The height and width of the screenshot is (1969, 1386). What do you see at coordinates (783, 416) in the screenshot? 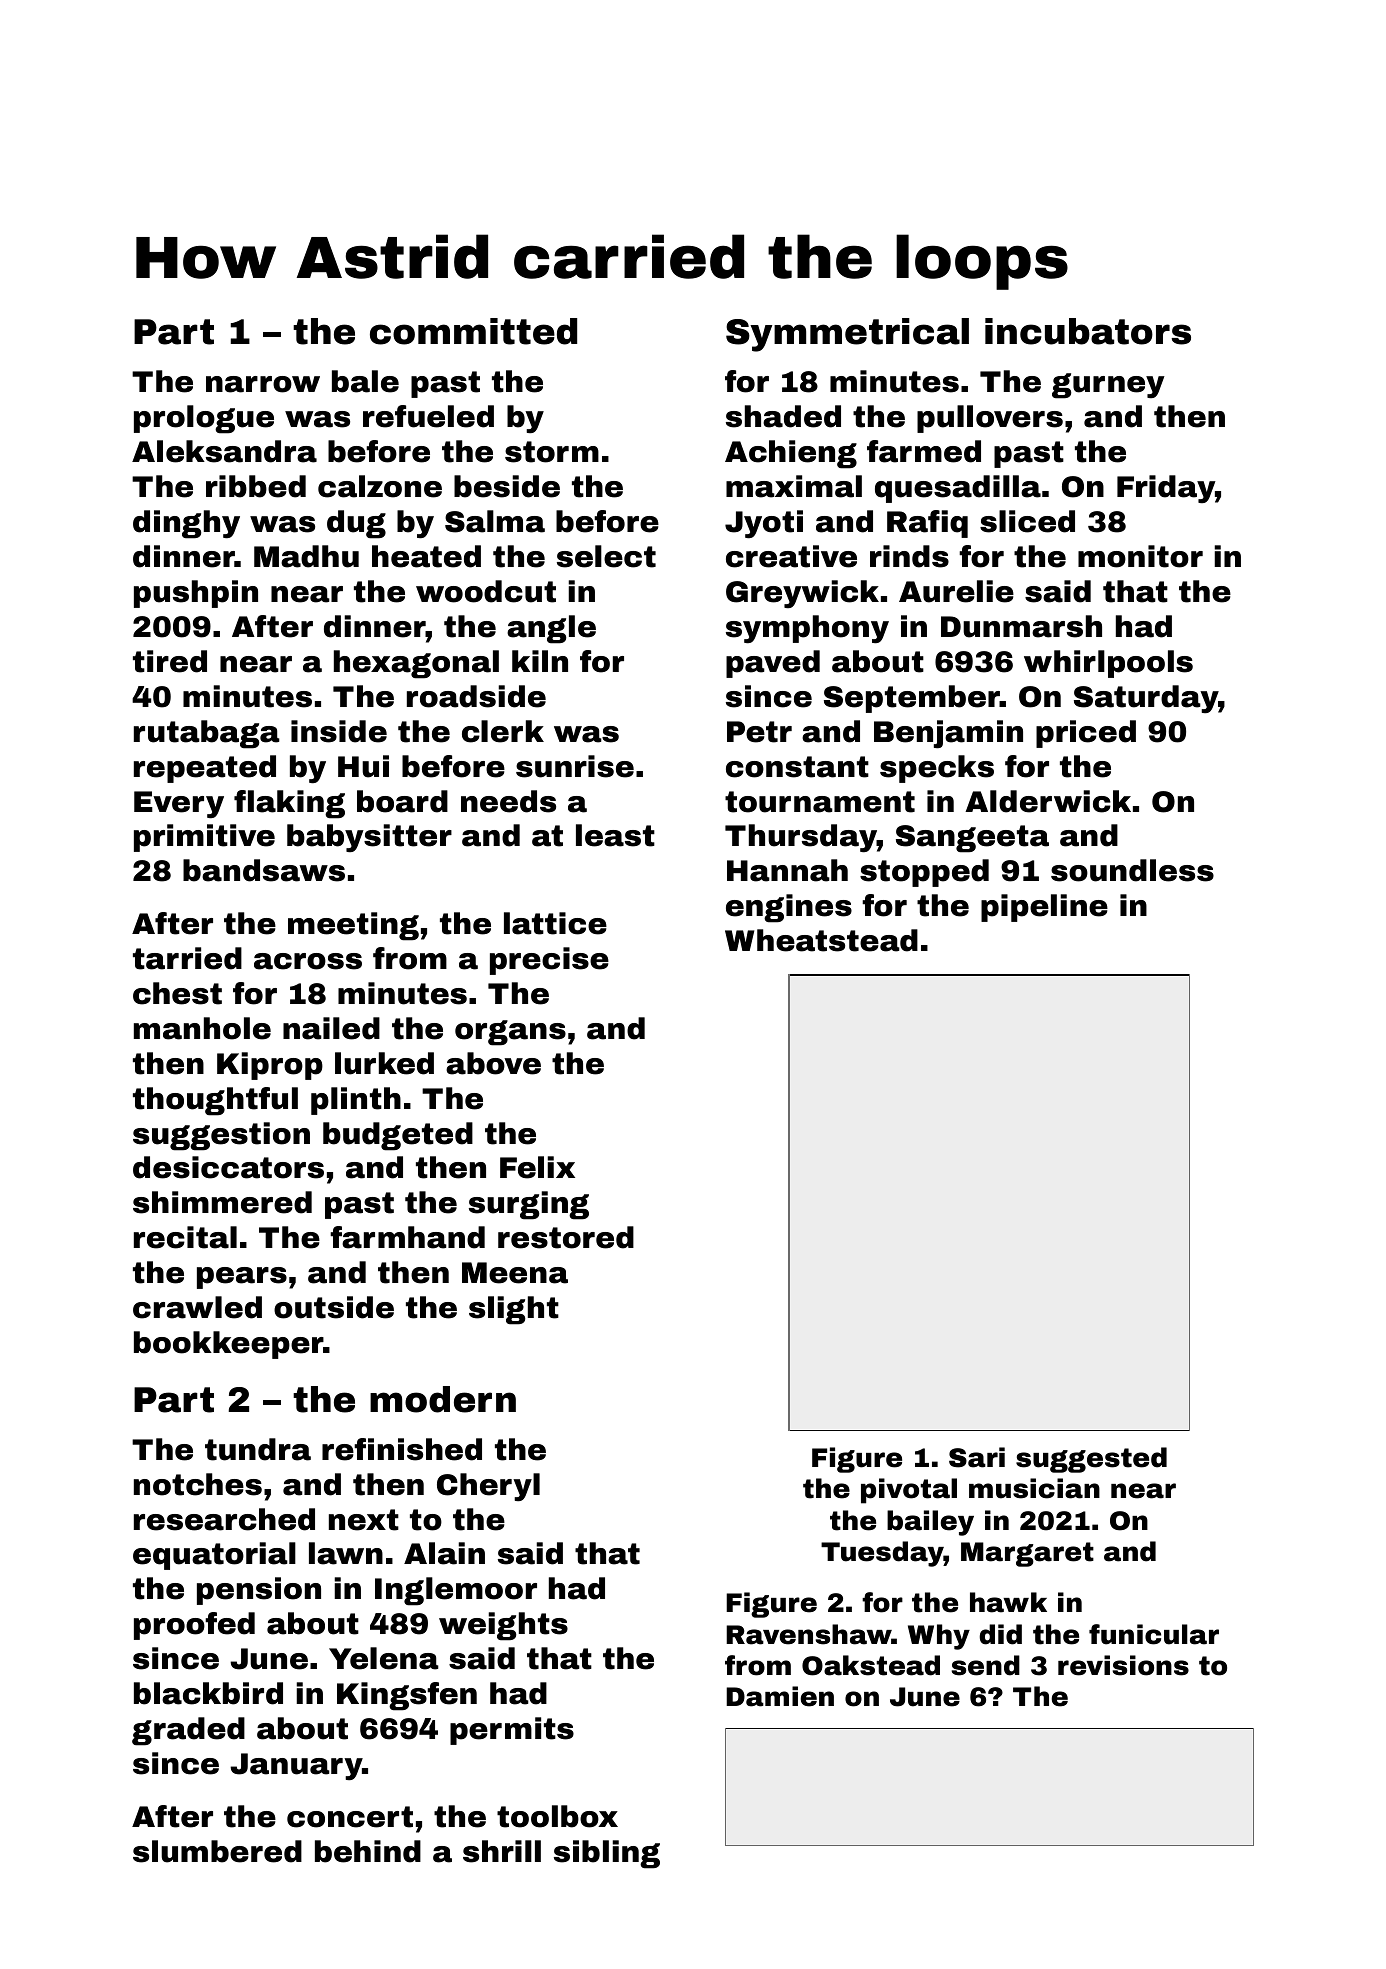
I see `shaded` at bounding box center [783, 416].
